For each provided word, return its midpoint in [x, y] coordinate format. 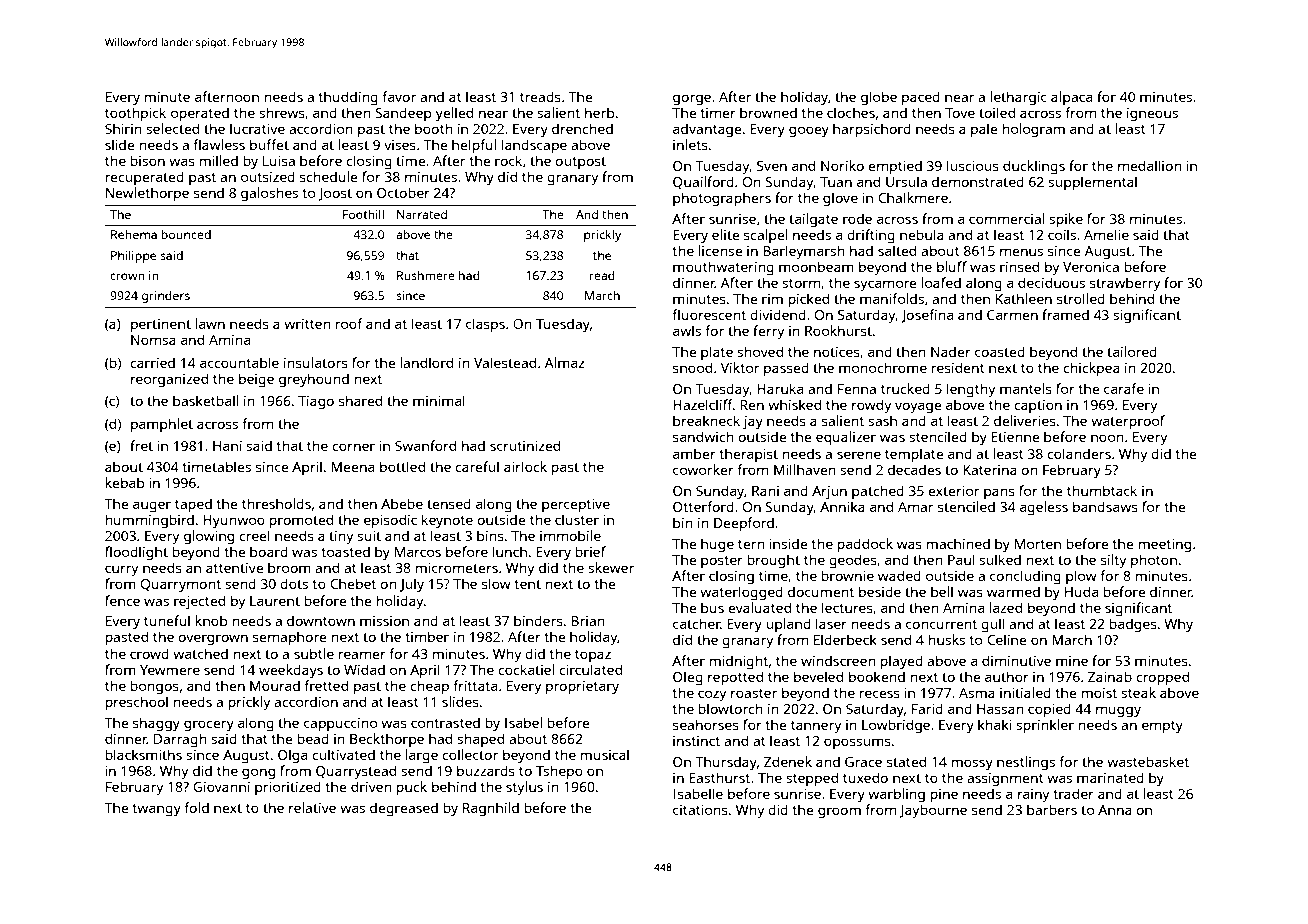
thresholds [276, 503]
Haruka [780, 388]
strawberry [1125, 284]
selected [172, 128]
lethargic [1019, 98]
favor [399, 96]
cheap [429, 687]
